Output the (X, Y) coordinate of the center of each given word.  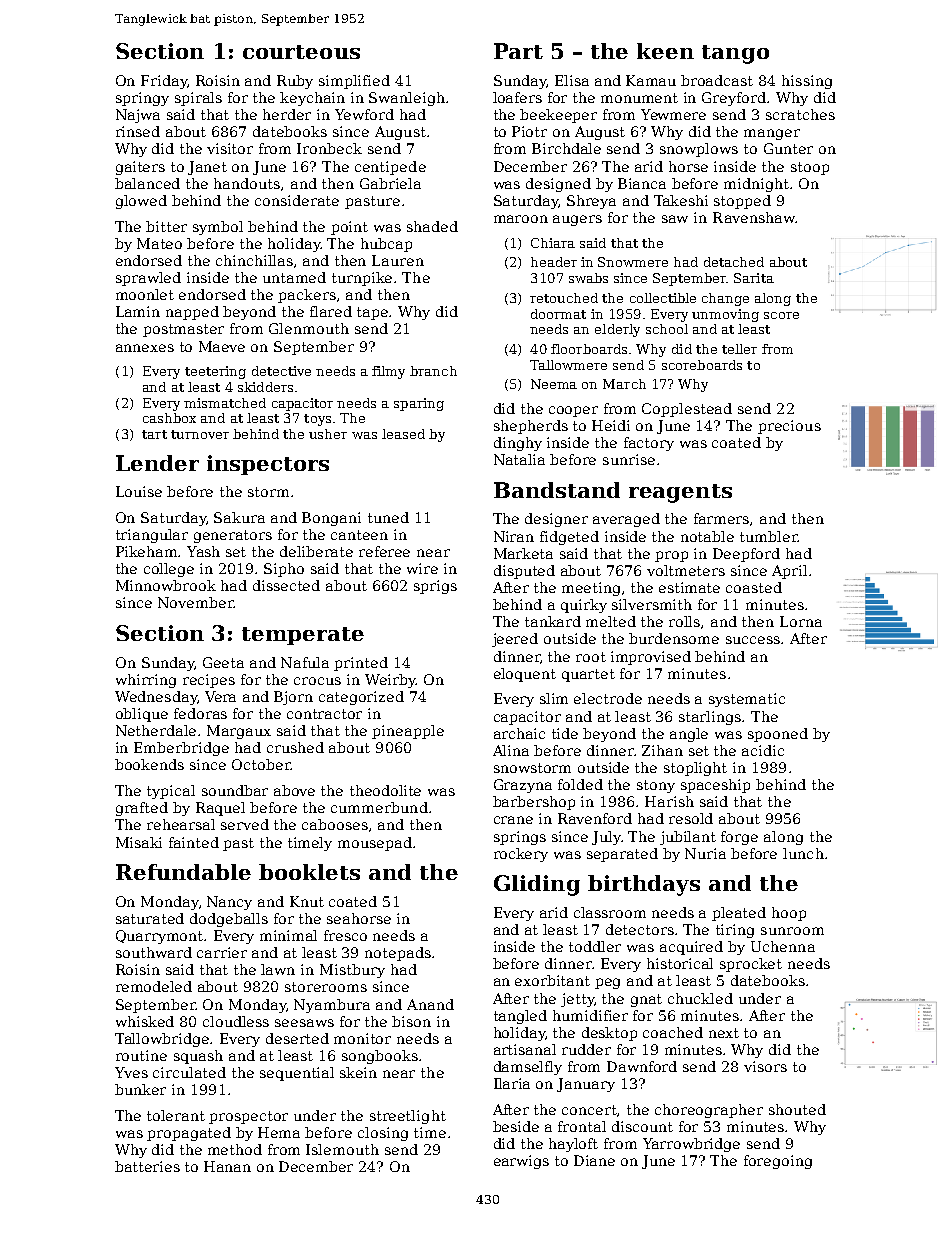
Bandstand (557, 490)
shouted (797, 1109)
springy (142, 99)
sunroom (792, 931)
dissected (286, 585)
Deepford (746, 555)
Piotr (529, 131)
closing (383, 1134)
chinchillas (254, 260)
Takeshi (681, 200)
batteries (147, 1166)
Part (518, 51)
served (245, 824)
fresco (345, 935)
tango (735, 54)
